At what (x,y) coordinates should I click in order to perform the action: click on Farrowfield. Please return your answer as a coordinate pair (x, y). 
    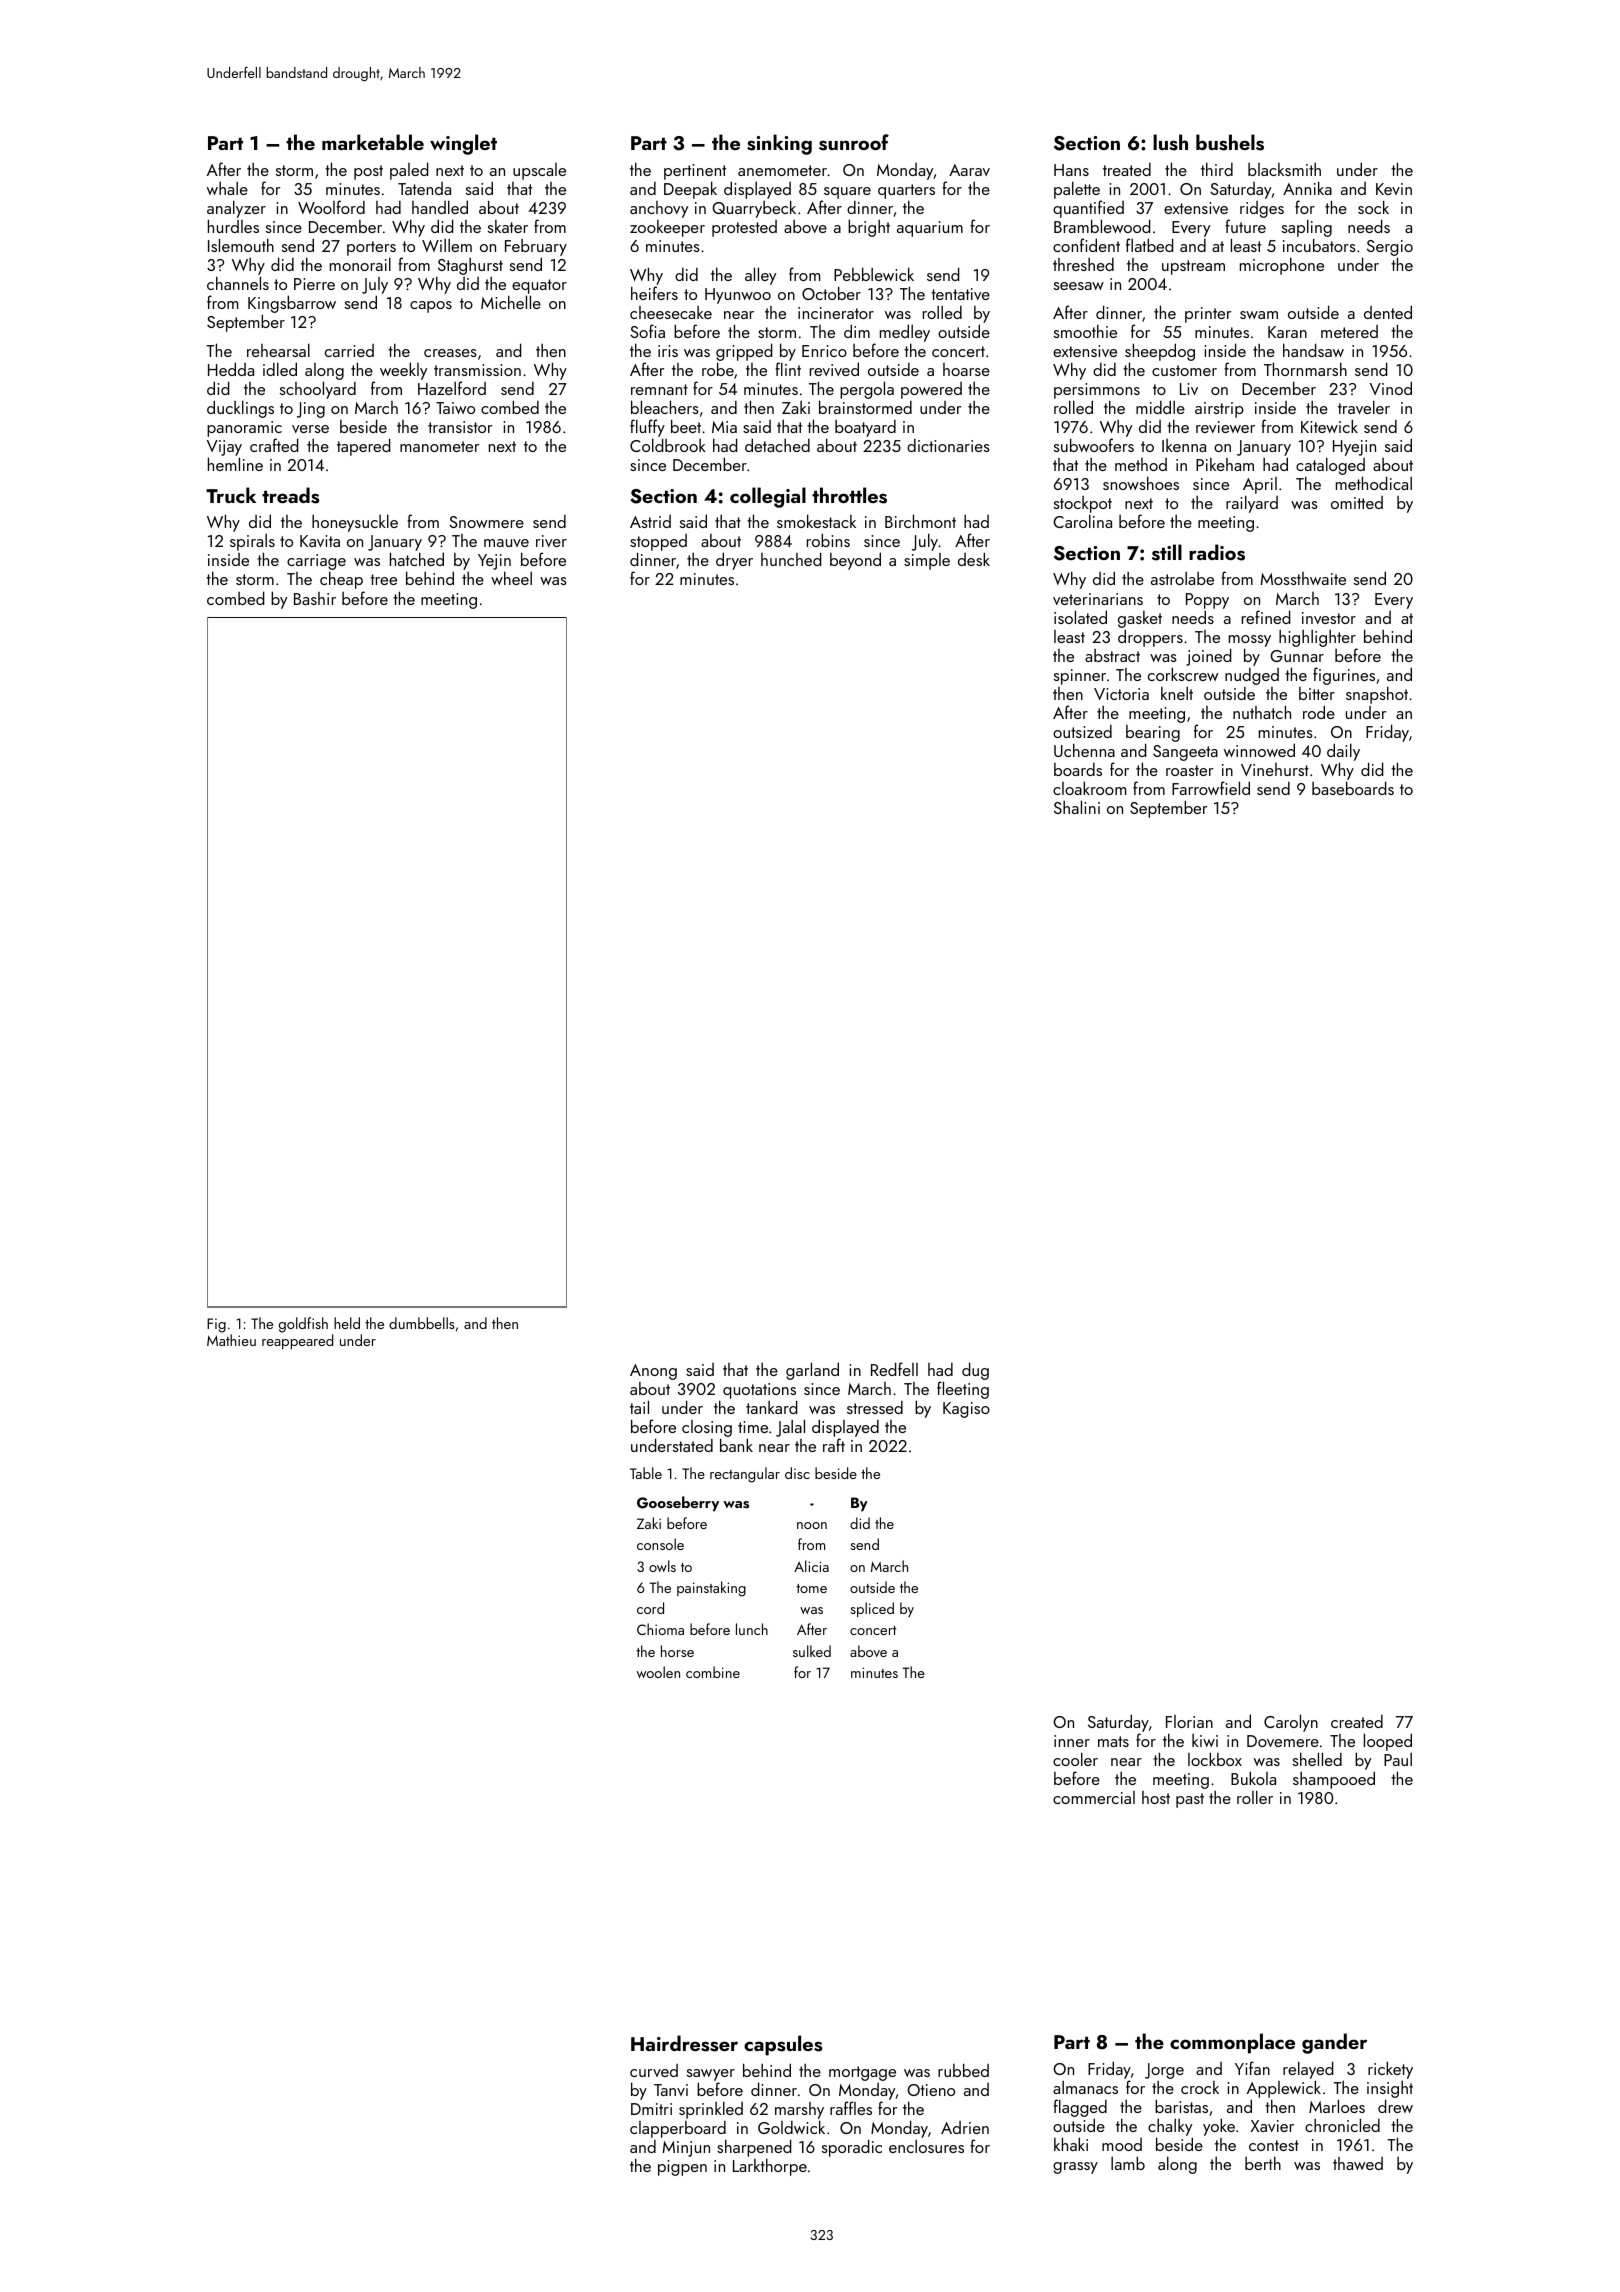
    Looking at the image, I should click on (1211, 788).
